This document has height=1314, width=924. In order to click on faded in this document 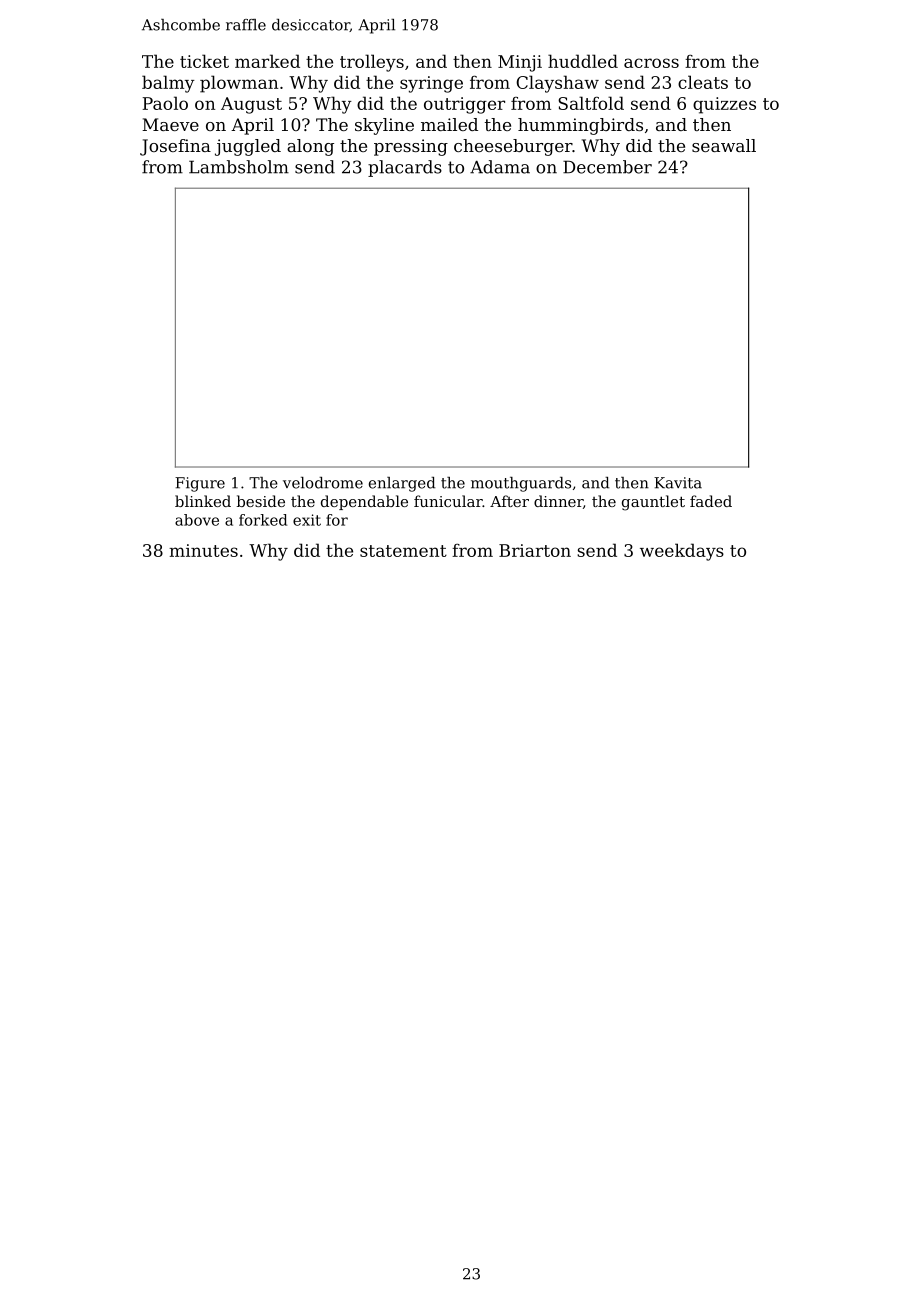, I will do `click(711, 501)`.
